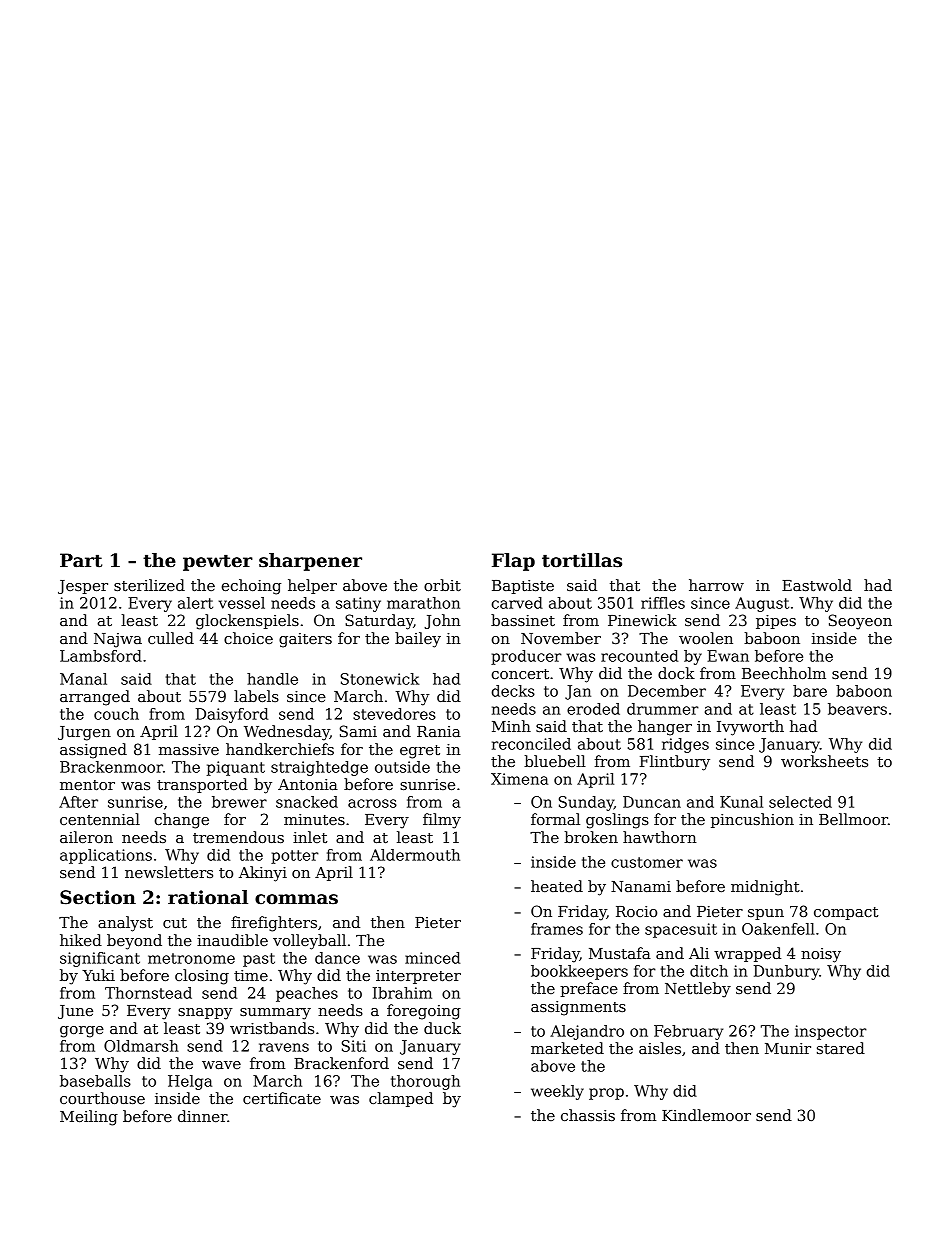 This image has height=1233, width=952. I want to click on peaches, so click(307, 994).
